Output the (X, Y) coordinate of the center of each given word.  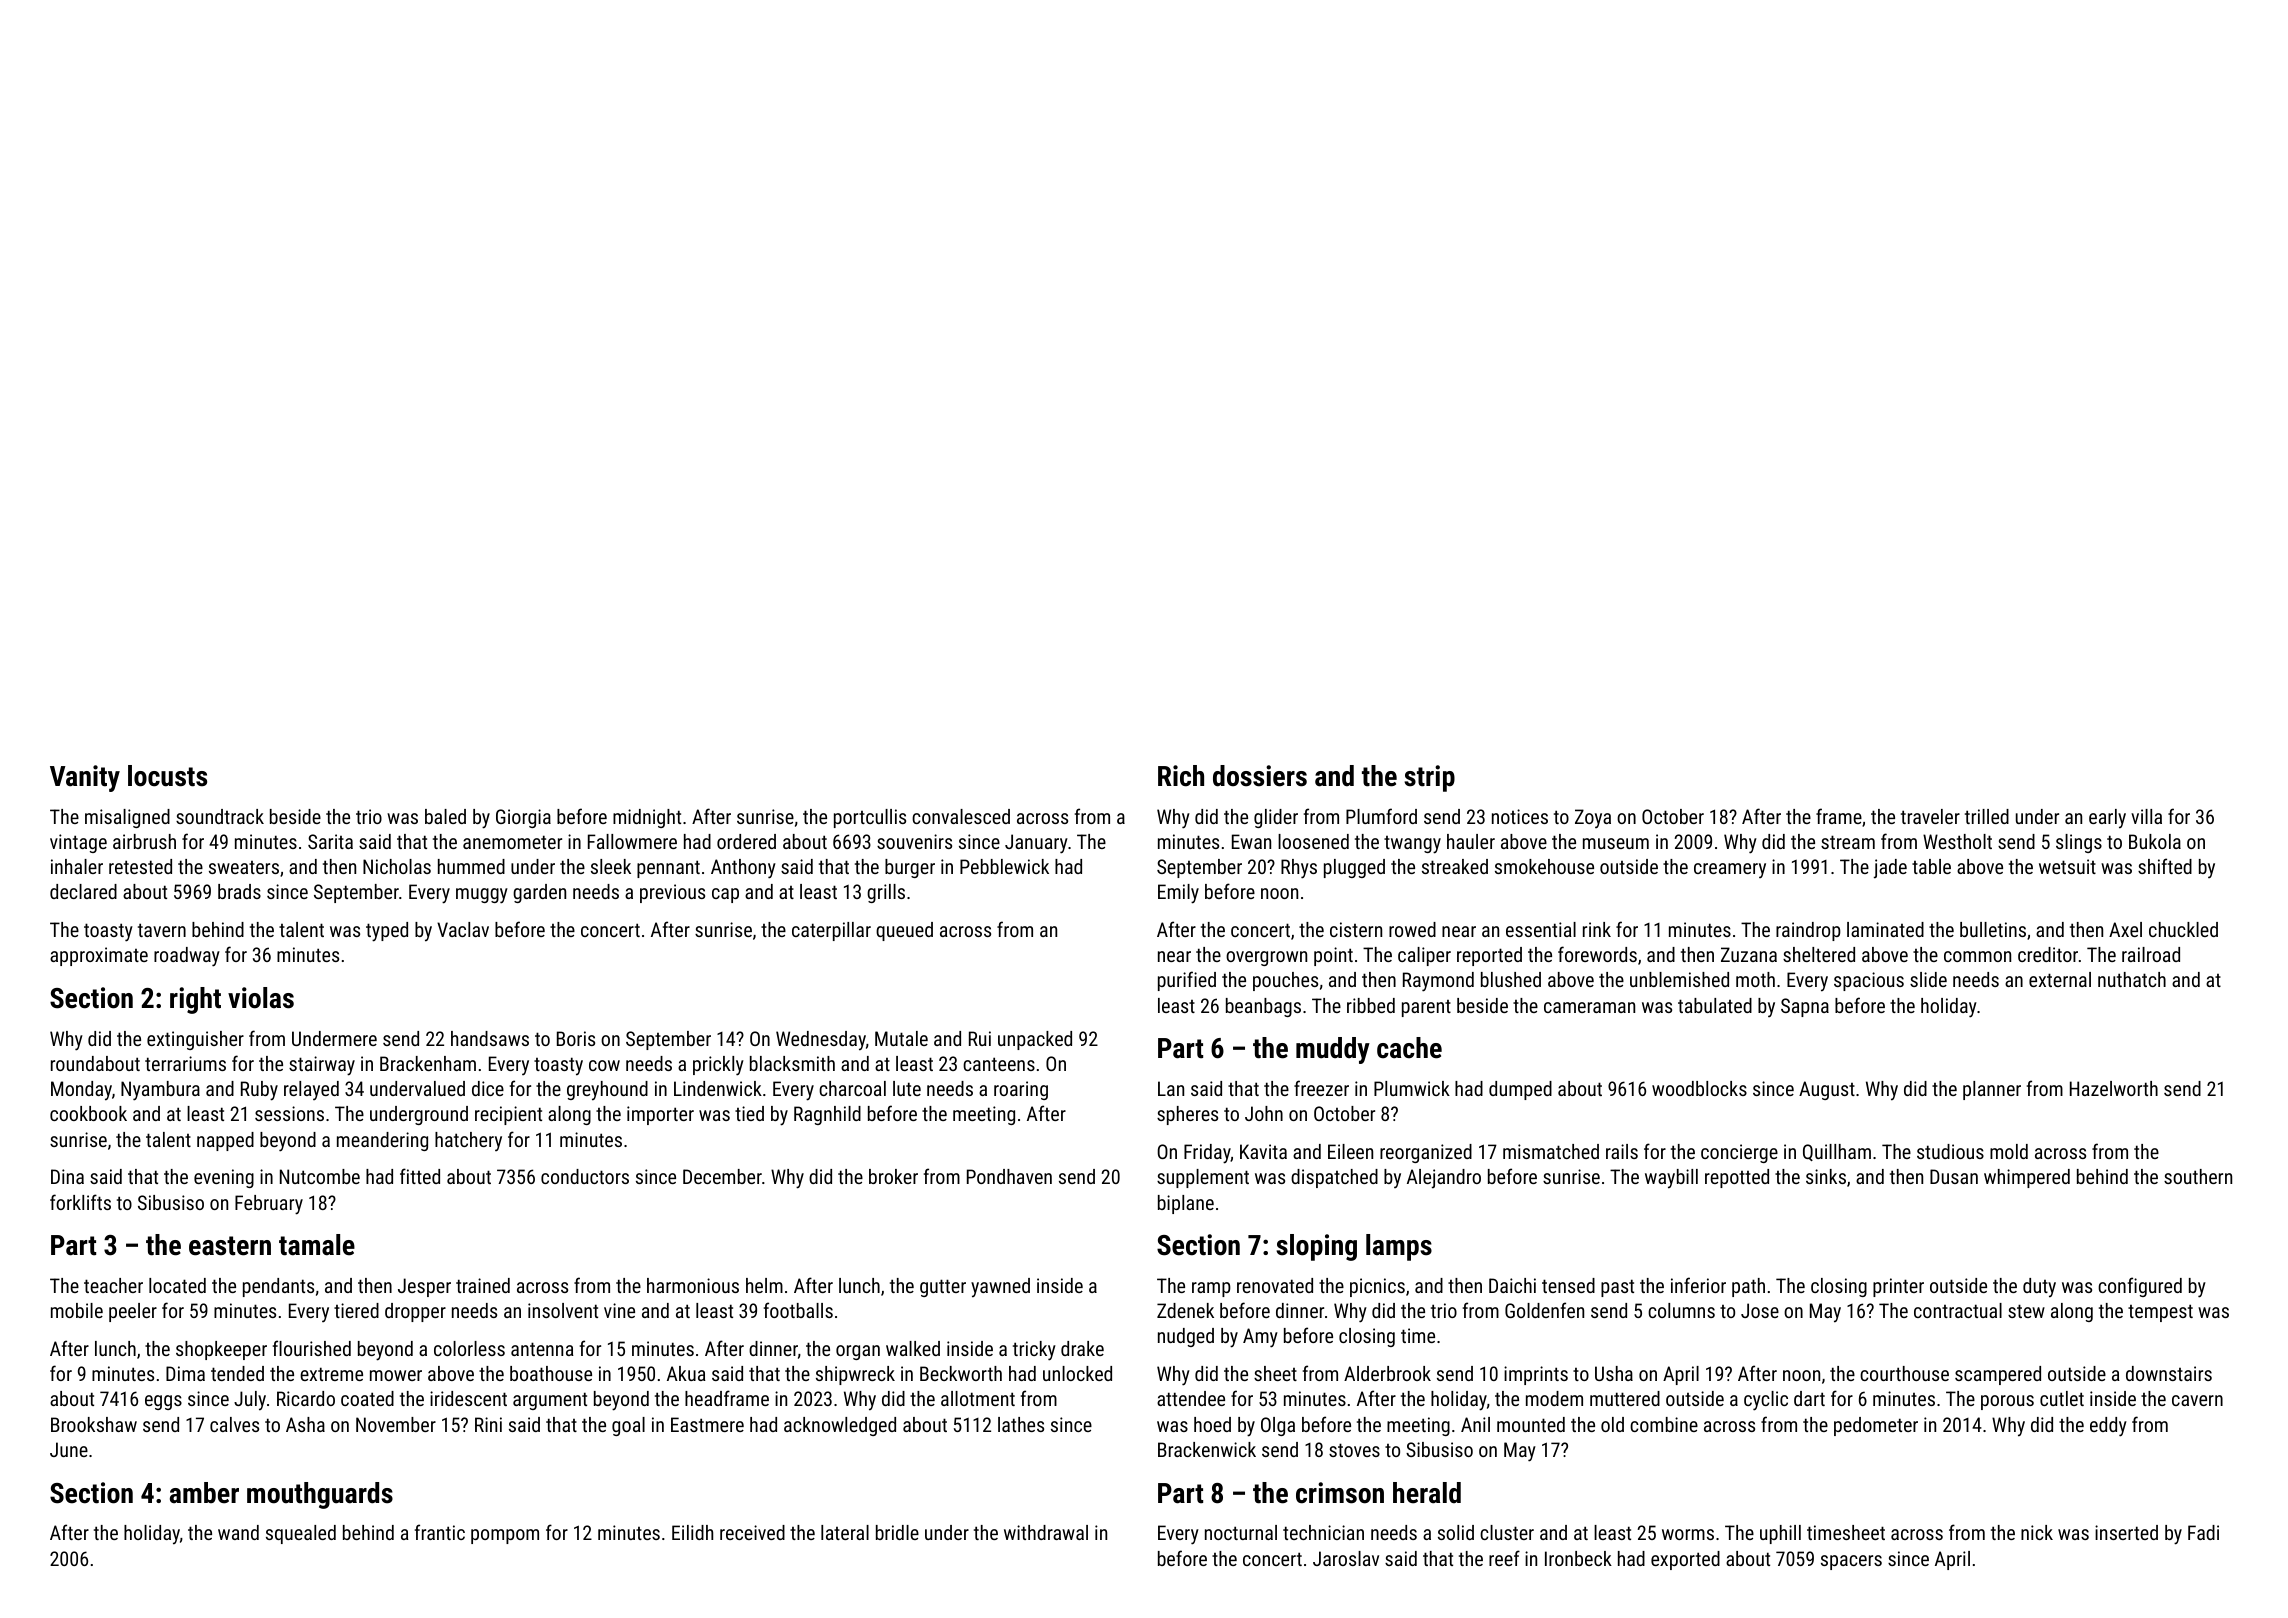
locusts (167, 776)
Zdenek (1185, 1310)
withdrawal (1046, 1532)
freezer (1321, 1088)
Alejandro (1444, 1179)
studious (1950, 1151)
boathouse (551, 1373)
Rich (1181, 776)
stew (2026, 1311)
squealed (301, 1534)
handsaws (490, 1038)
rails (1622, 1151)
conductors (585, 1176)
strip (1429, 778)
